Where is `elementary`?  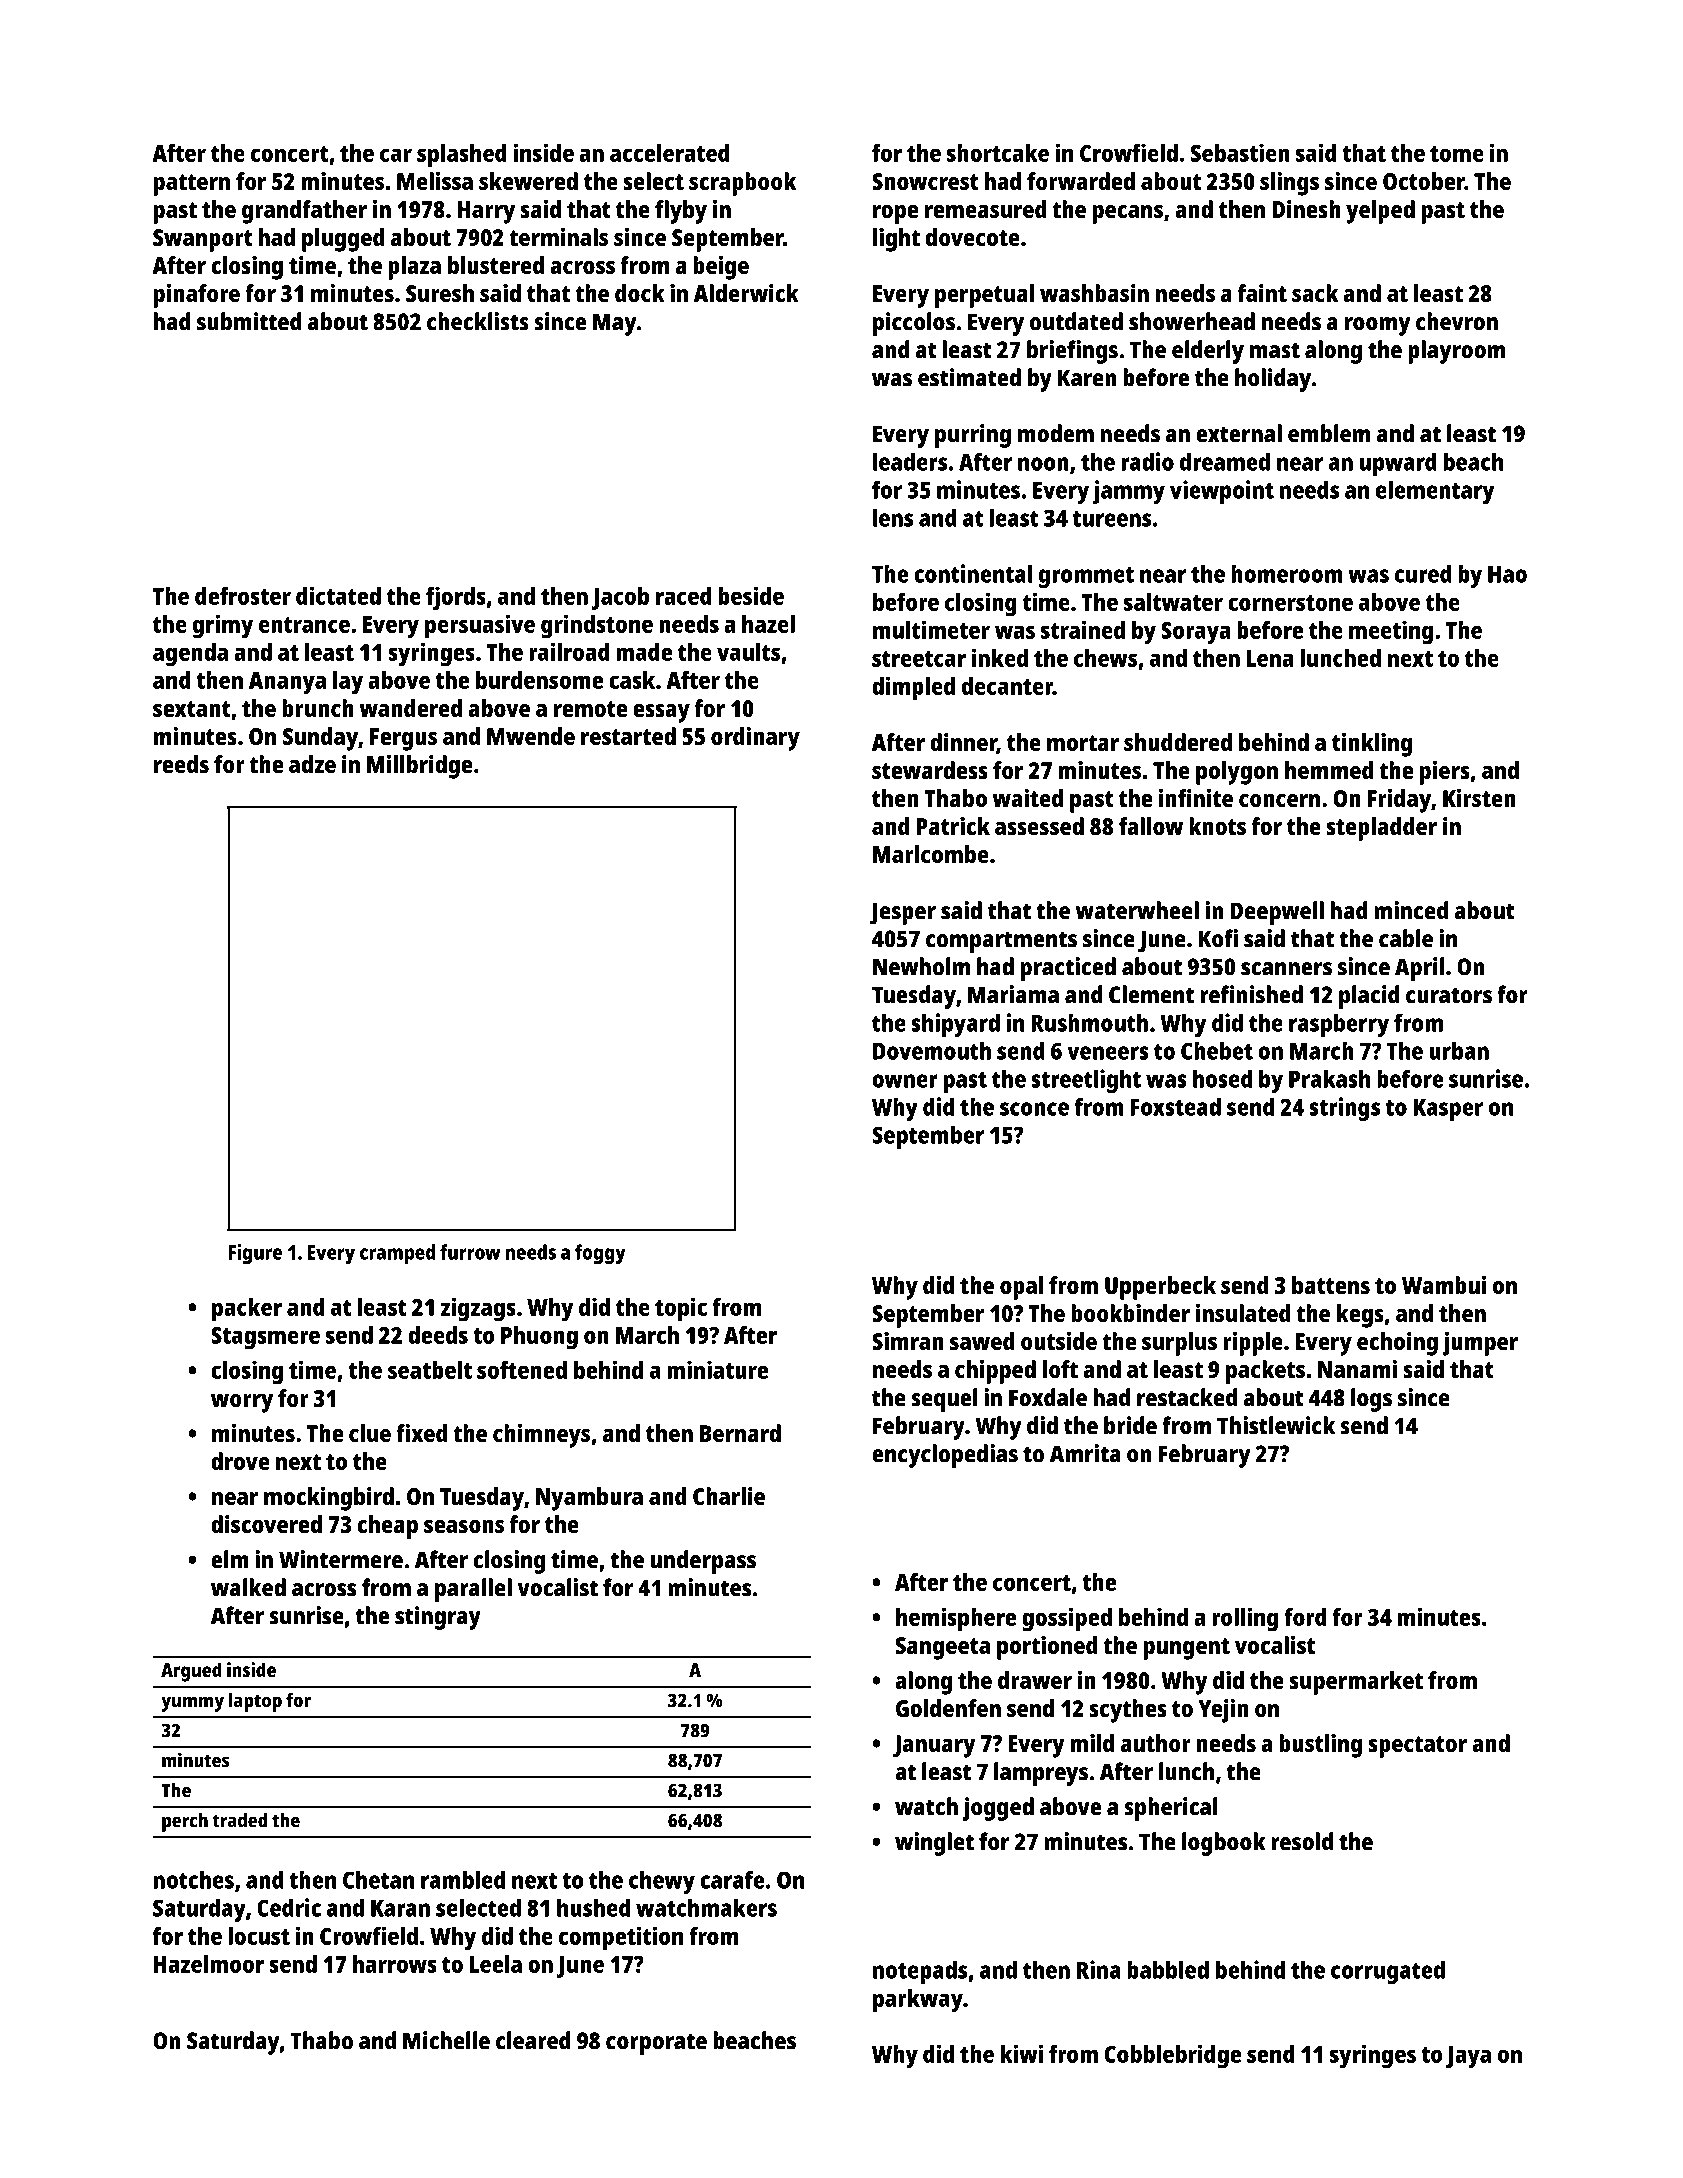 elementary is located at coordinates (1435, 492).
